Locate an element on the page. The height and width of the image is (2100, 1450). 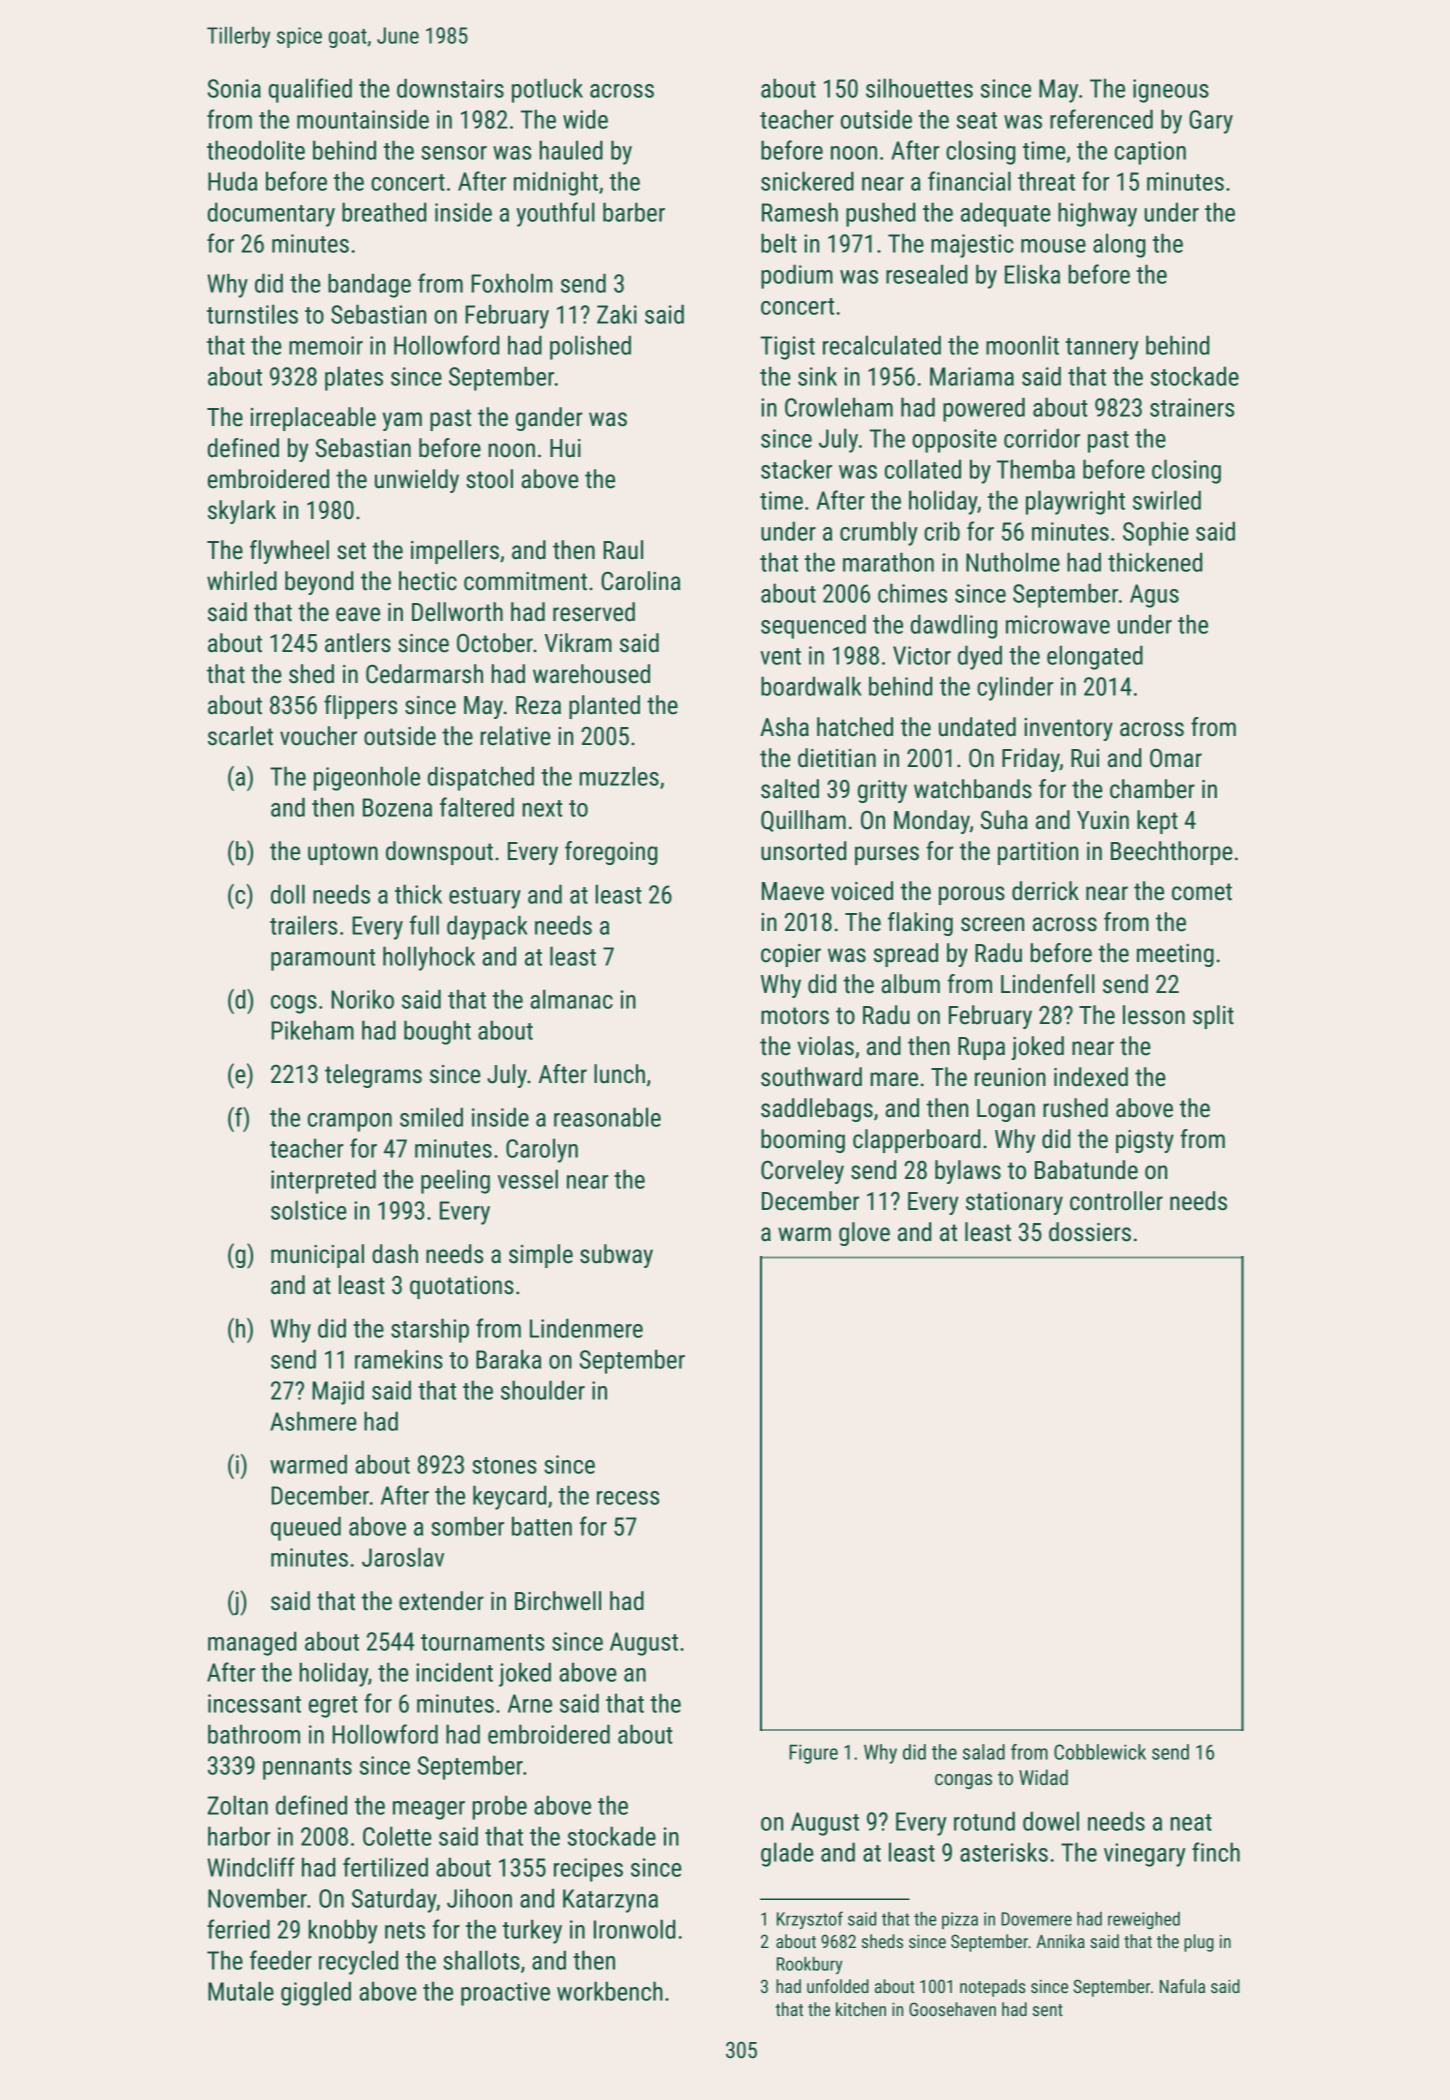
tannery is located at coordinates (1102, 349).
